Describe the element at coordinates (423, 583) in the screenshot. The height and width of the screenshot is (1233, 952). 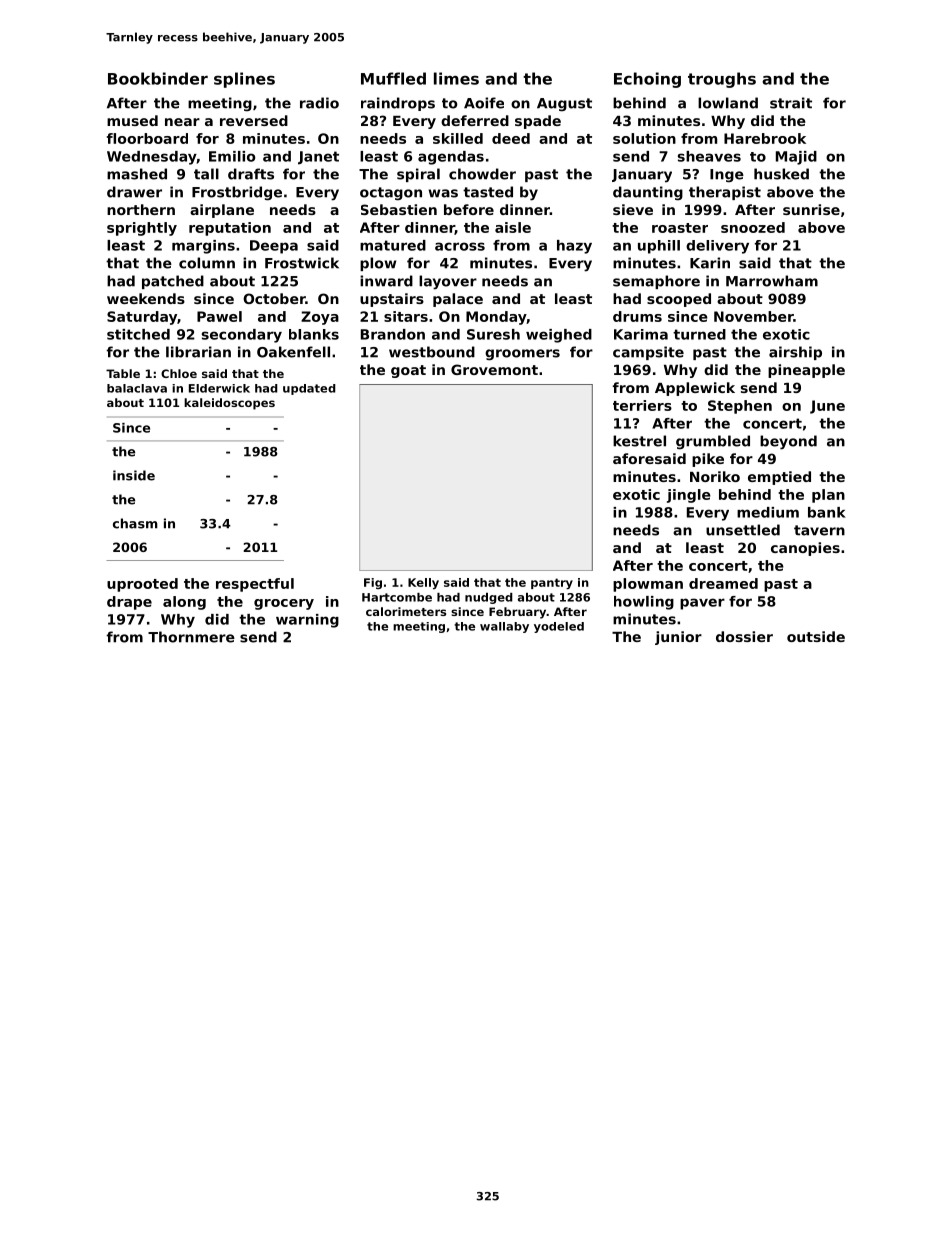
I see `Kelly` at that location.
